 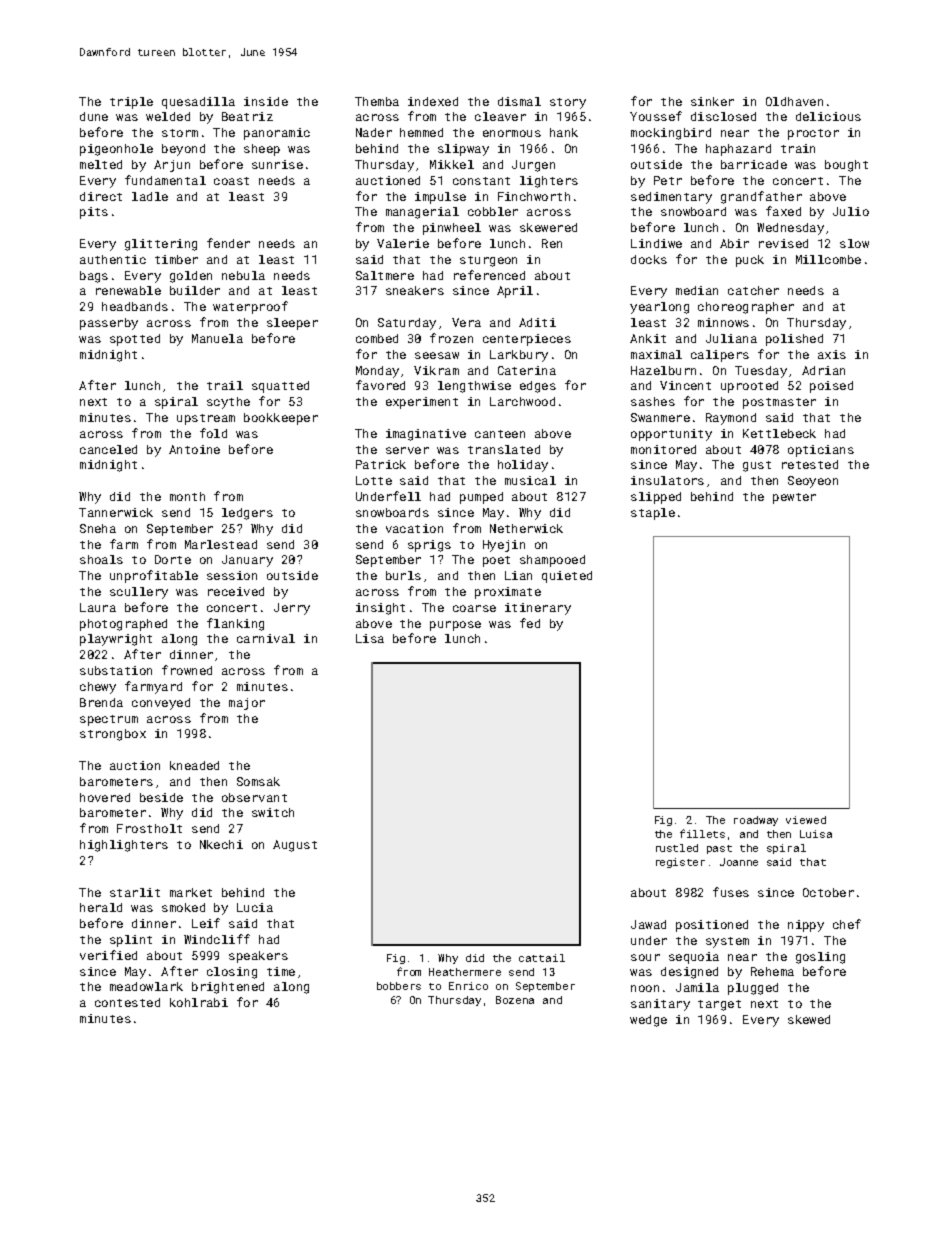 What do you see at coordinates (399, 986) in the screenshot?
I see `bobbers` at bounding box center [399, 986].
